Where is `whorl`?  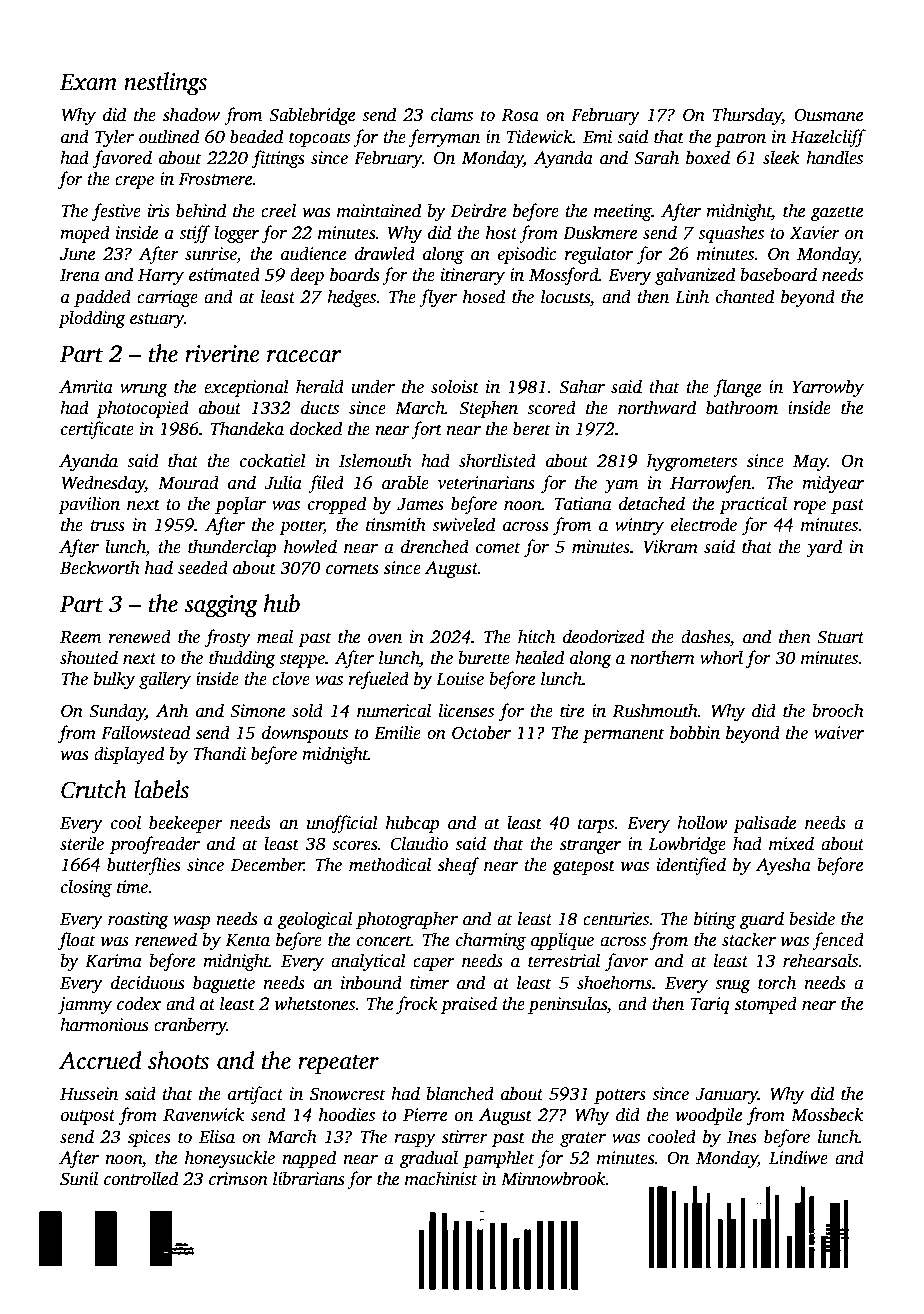
whorl is located at coordinates (721, 657).
